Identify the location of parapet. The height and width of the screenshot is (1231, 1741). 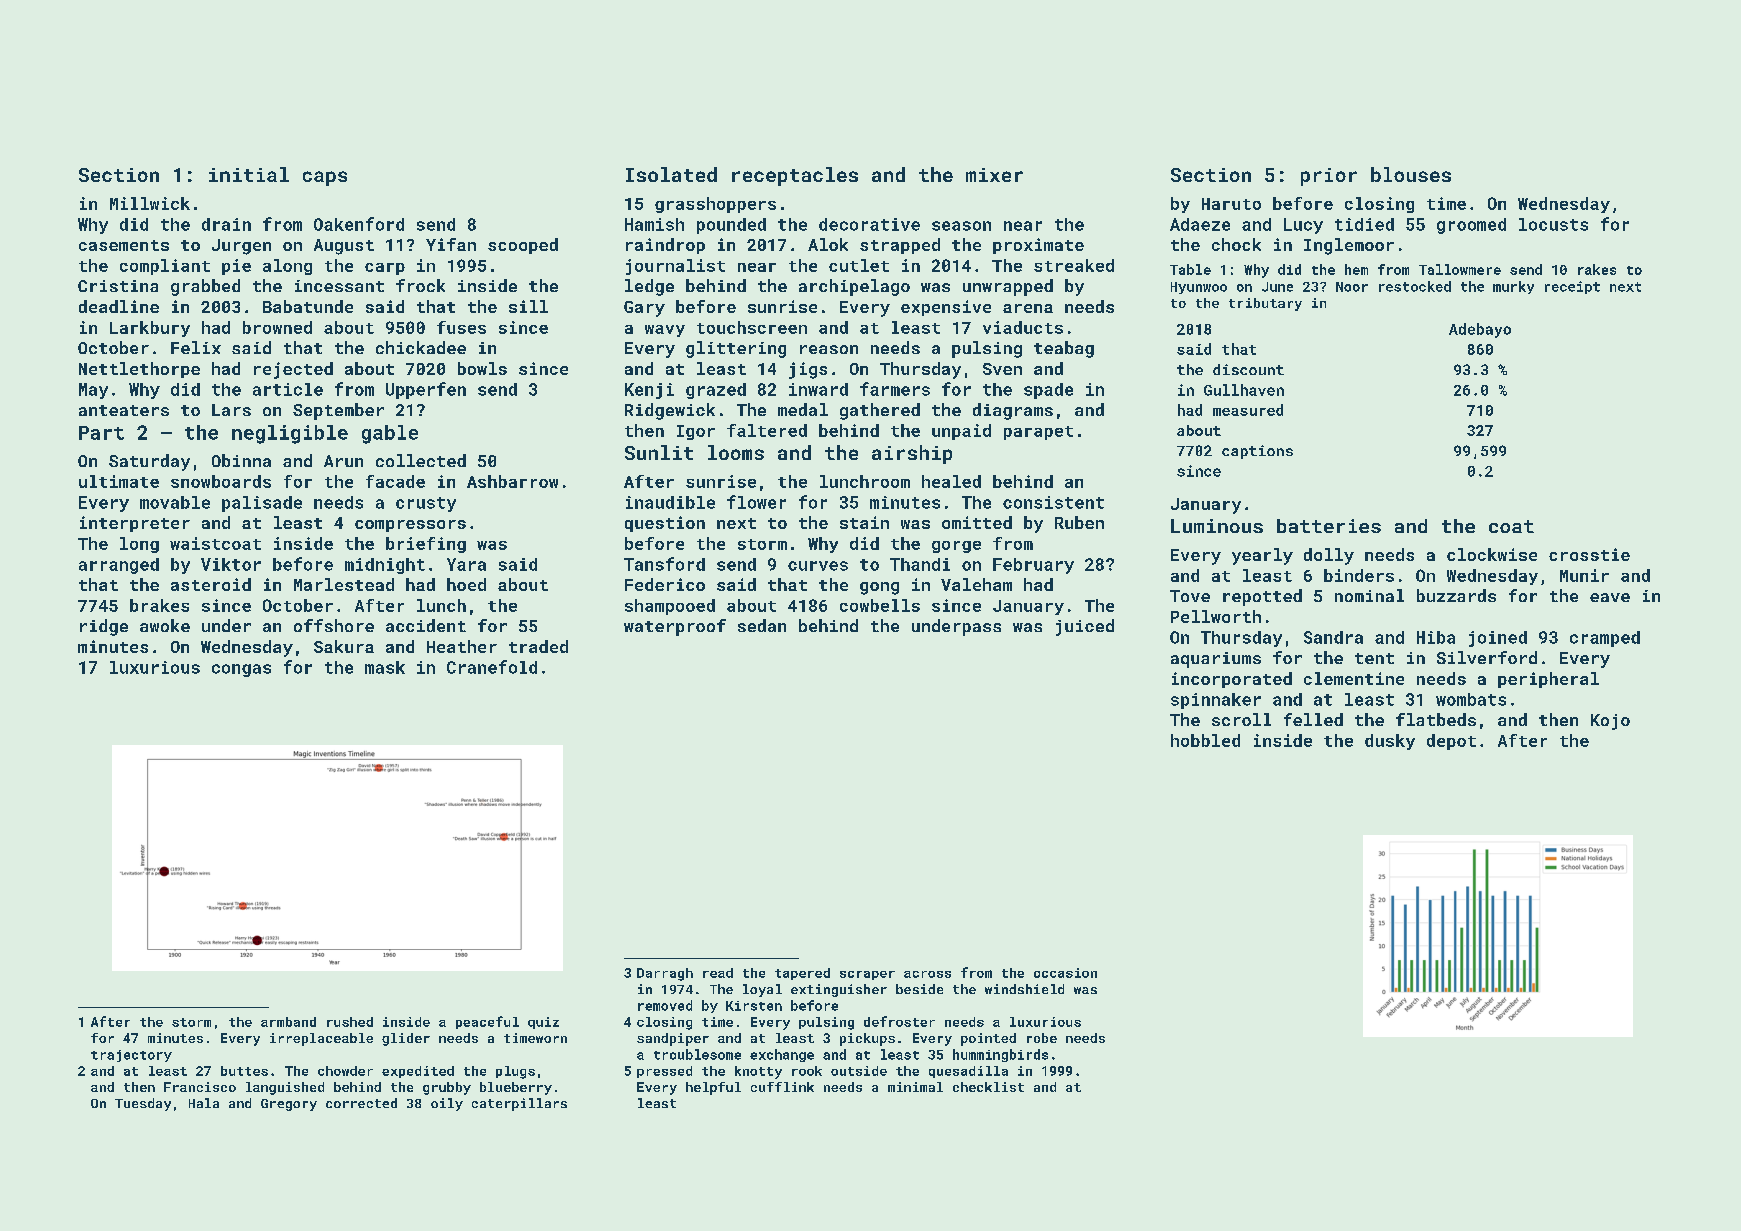
(1038, 433).
